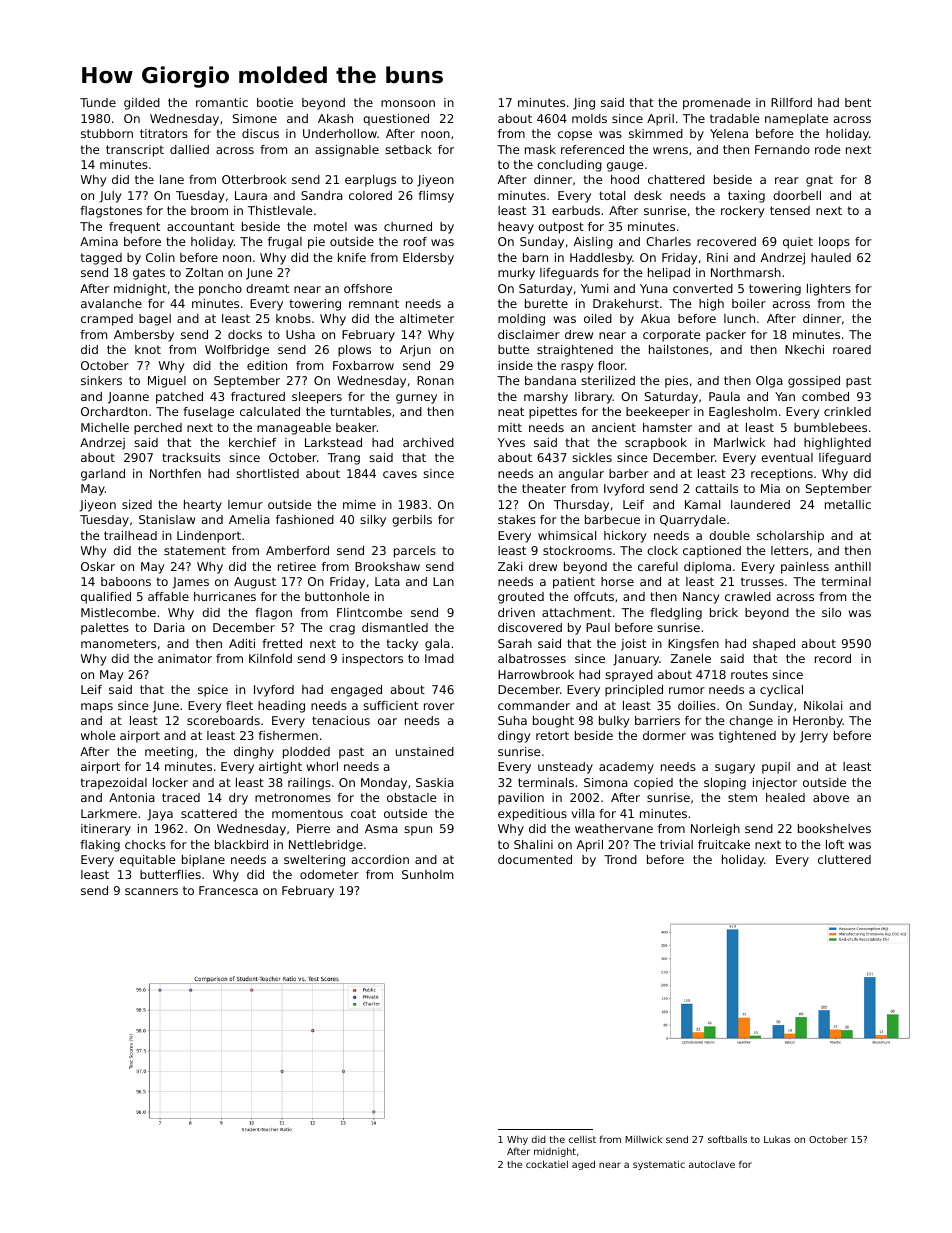 The image size is (952, 1233). Describe the element at coordinates (322, 766) in the image. I see `whorl` at that location.
